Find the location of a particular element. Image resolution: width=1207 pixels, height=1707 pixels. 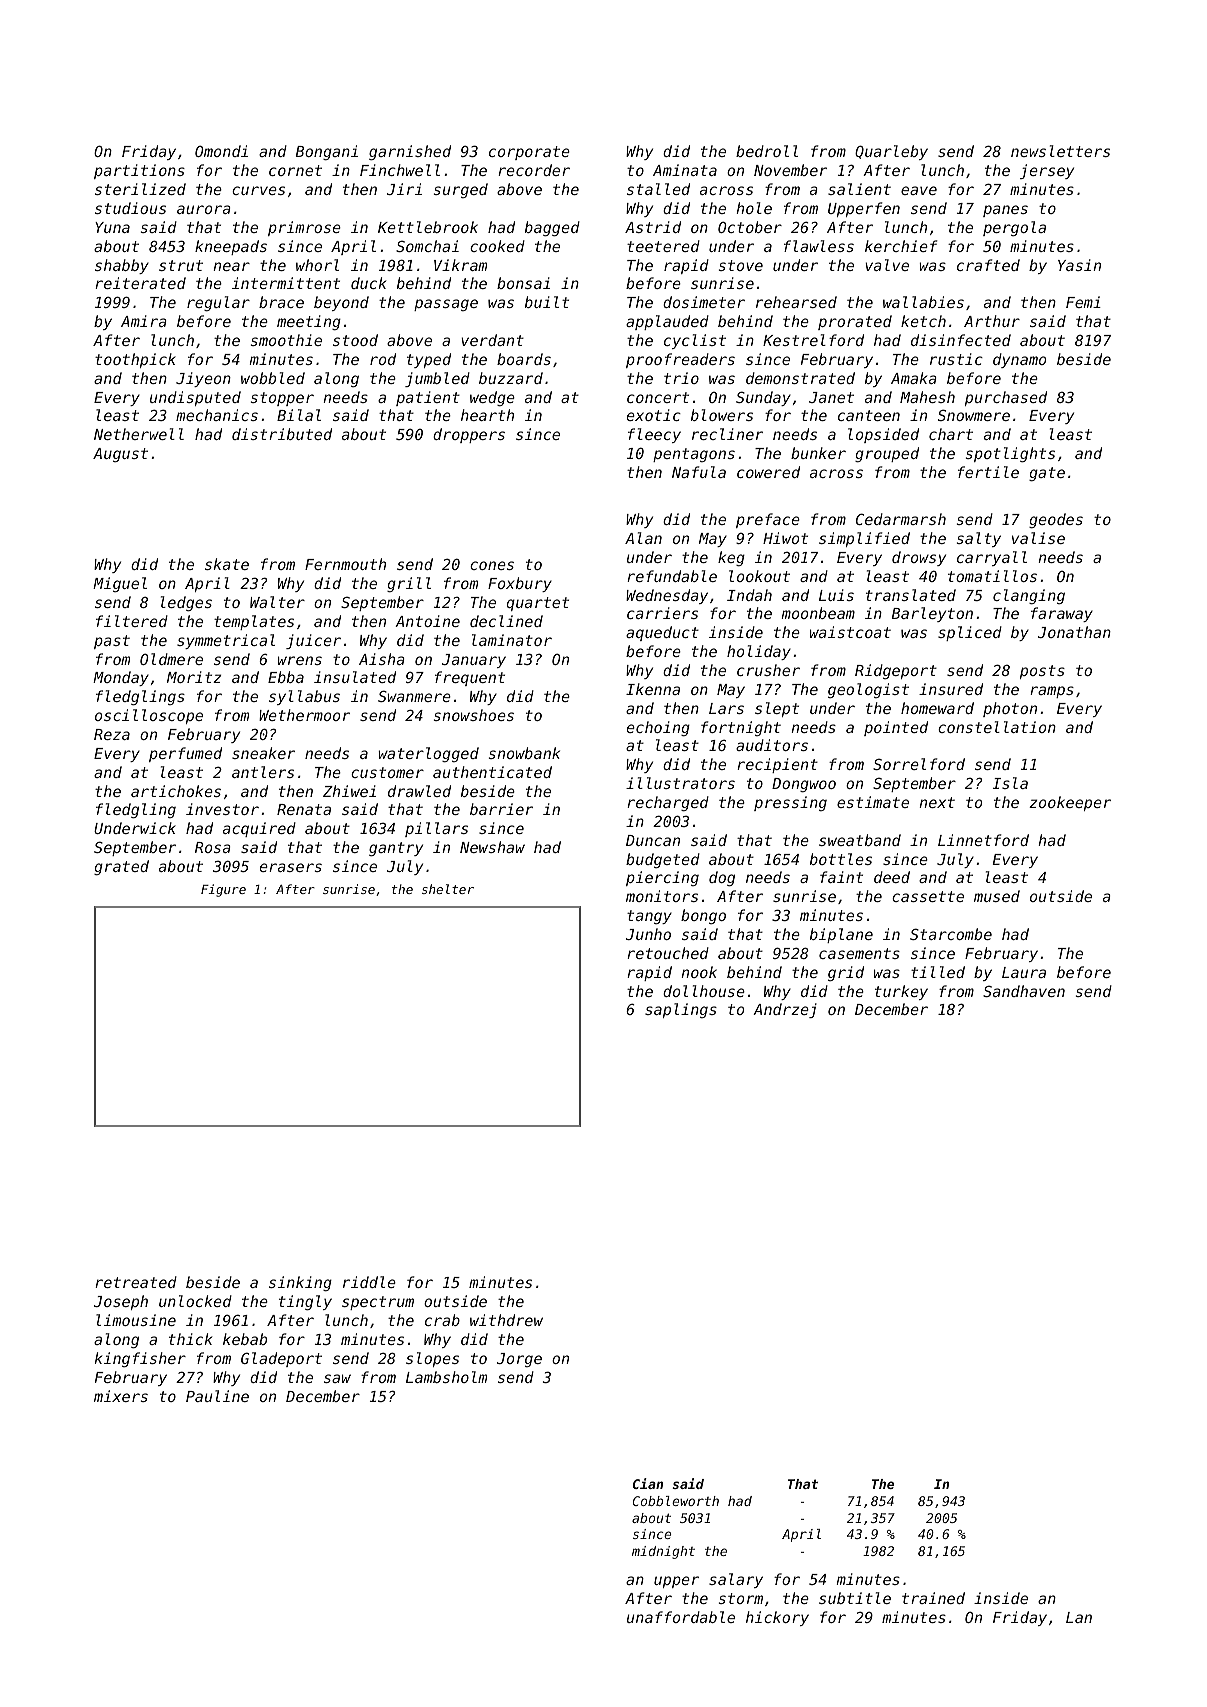

Quarleby is located at coordinates (891, 152).
